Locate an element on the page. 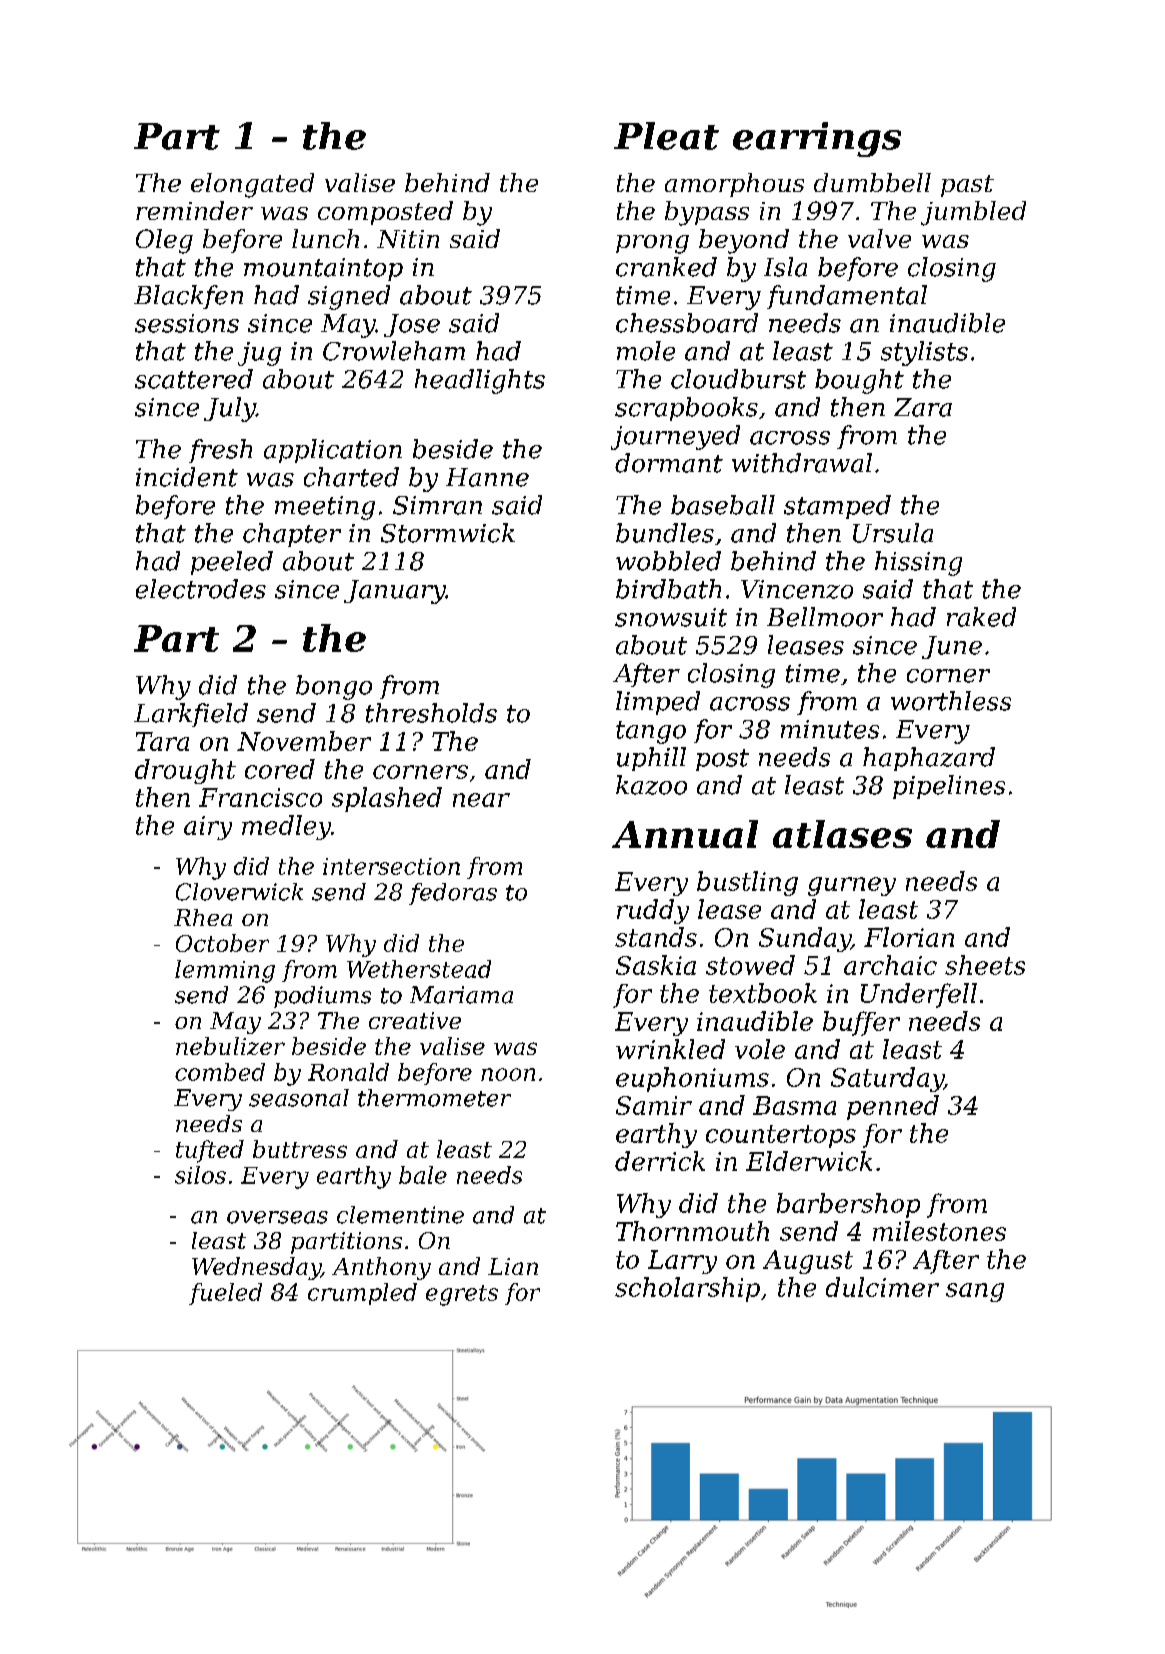 The height and width of the page is (1654, 1165). birdbath is located at coordinates (668, 589).
